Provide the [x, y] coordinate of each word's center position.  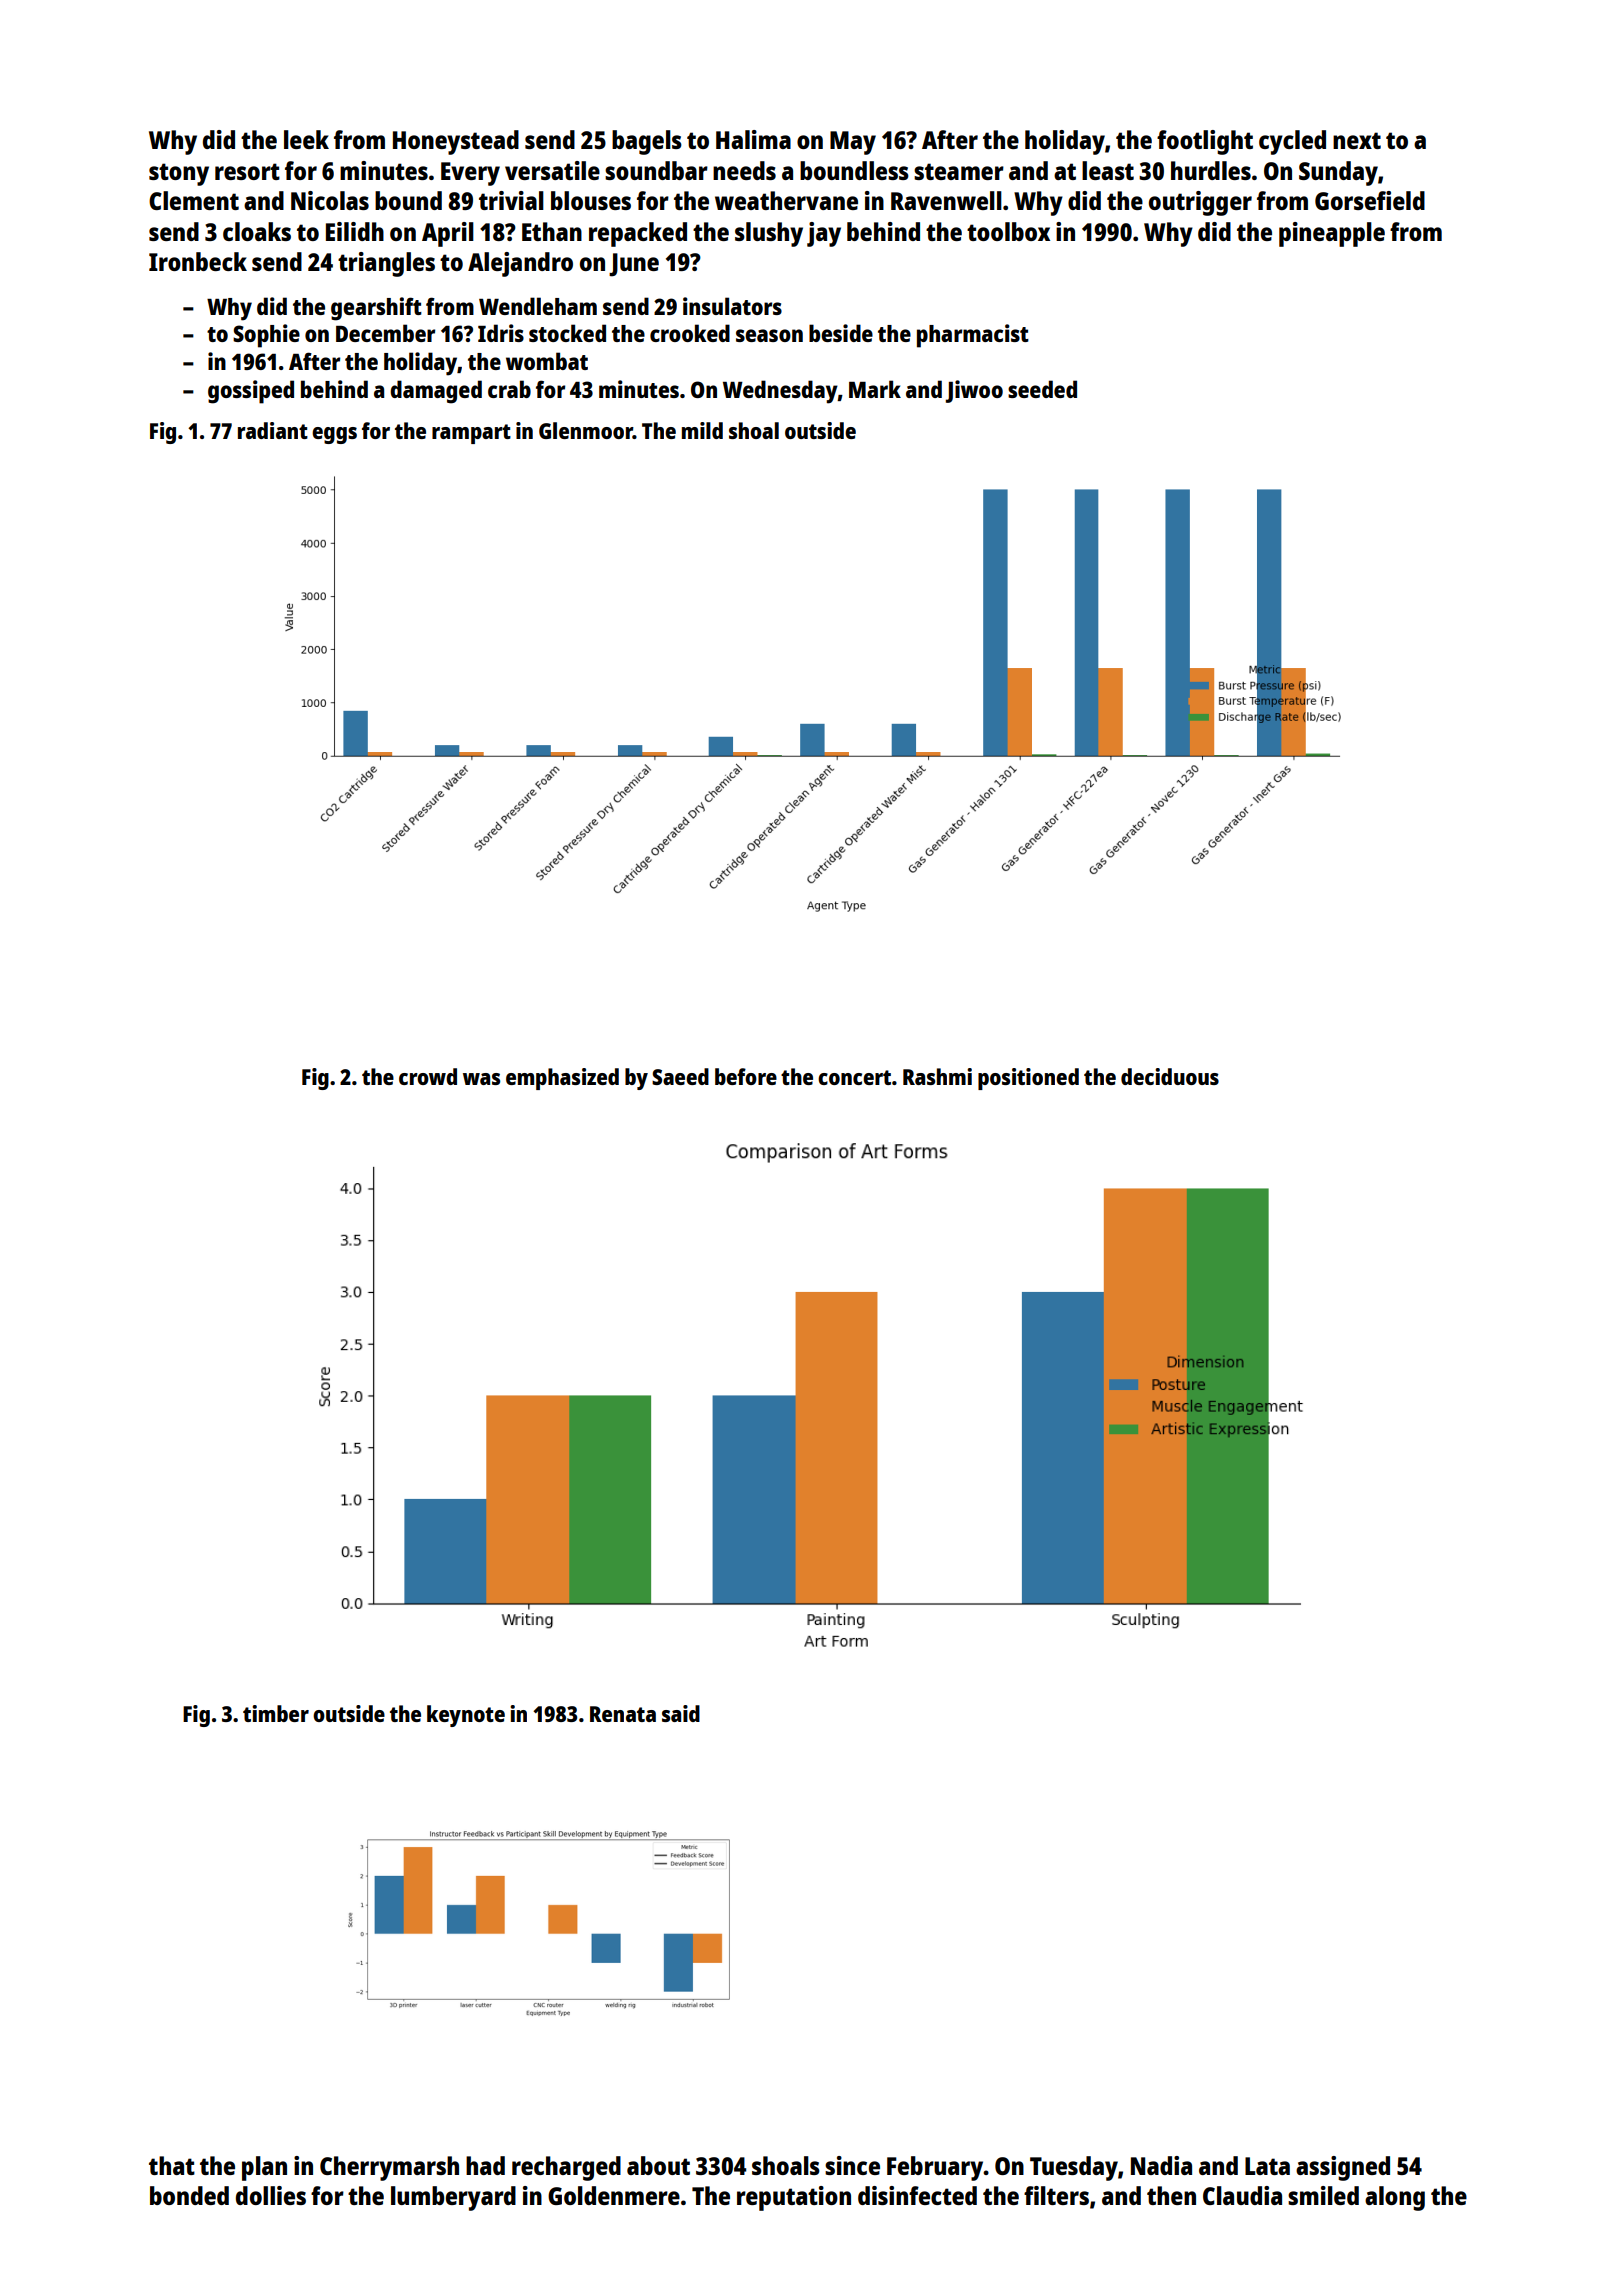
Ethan [552, 231]
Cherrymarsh [389, 2168]
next [1357, 140]
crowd [428, 1076]
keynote [466, 1716]
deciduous [1170, 1076]
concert [854, 1077]
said [681, 1713]
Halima [753, 139]
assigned [1343, 2168]
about [658, 2165]
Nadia [1161, 2165]
